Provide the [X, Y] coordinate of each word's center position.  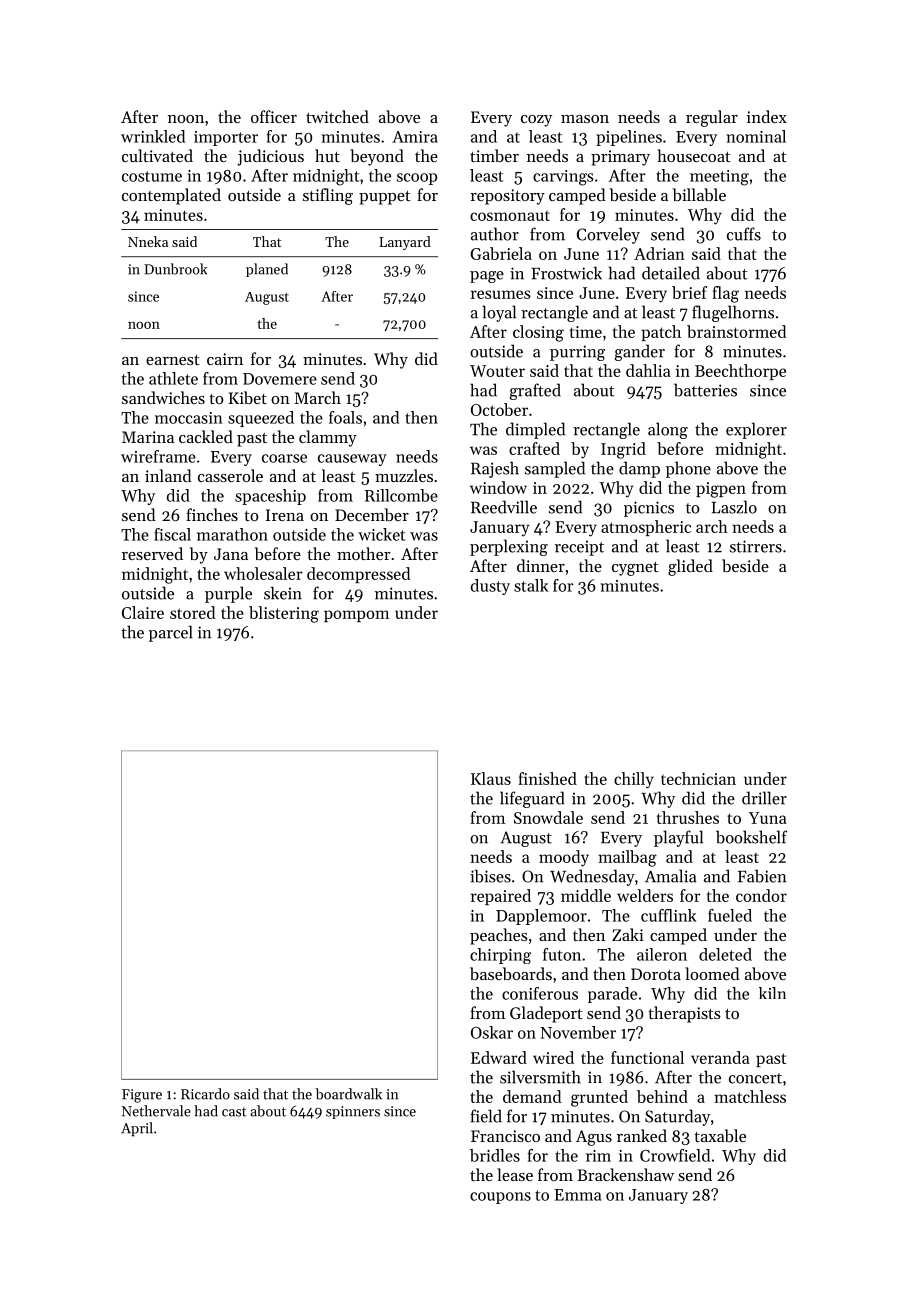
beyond [377, 157]
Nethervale [156, 1111]
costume [152, 176]
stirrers [756, 546]
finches [212, 514]
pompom [356, 616]
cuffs [744, 234]
